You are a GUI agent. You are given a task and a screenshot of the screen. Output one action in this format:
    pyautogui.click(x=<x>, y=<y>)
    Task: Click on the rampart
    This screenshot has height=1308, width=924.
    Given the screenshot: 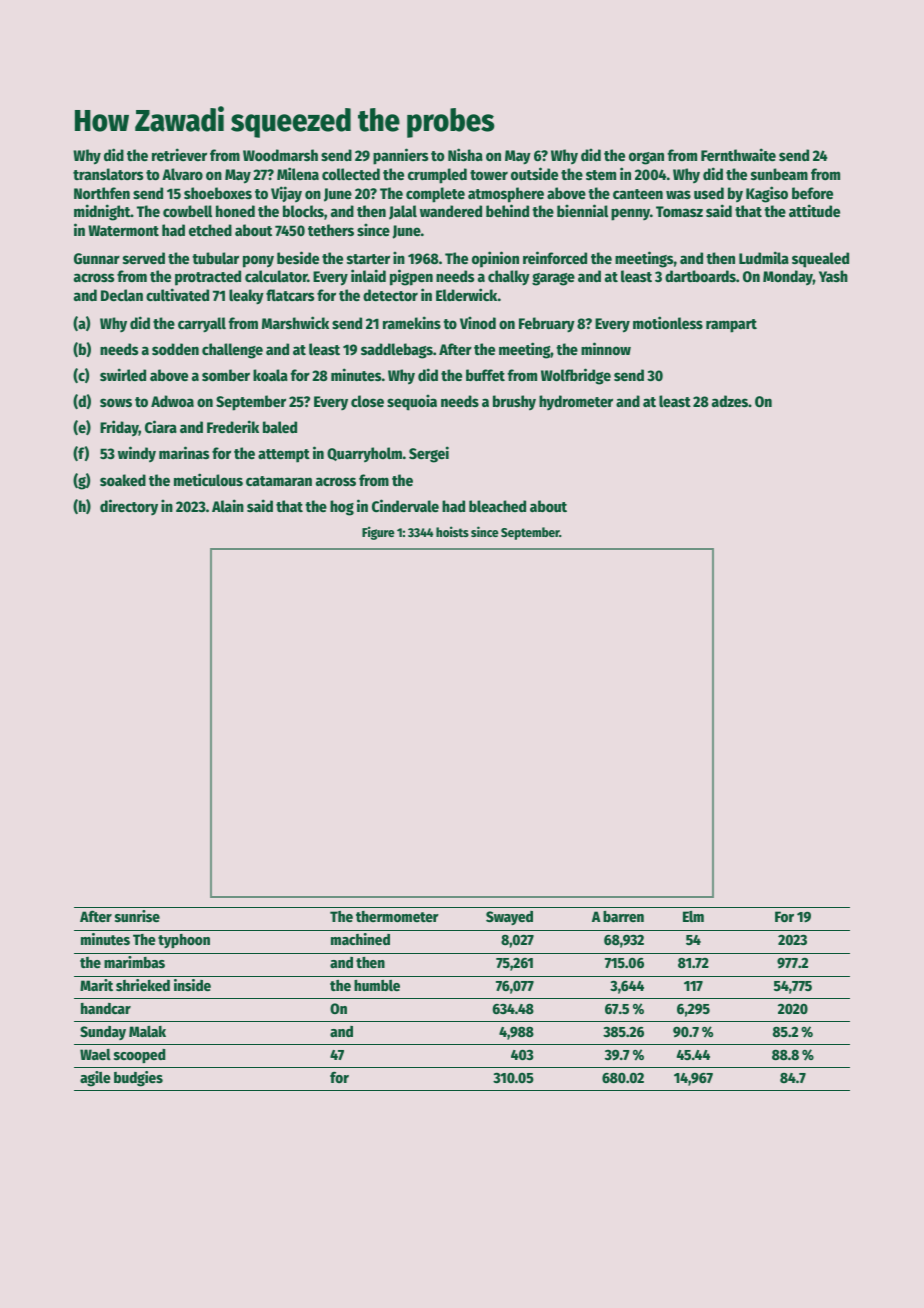 What is the action you would take?
    pyautogui.click(x=731, y=326)
